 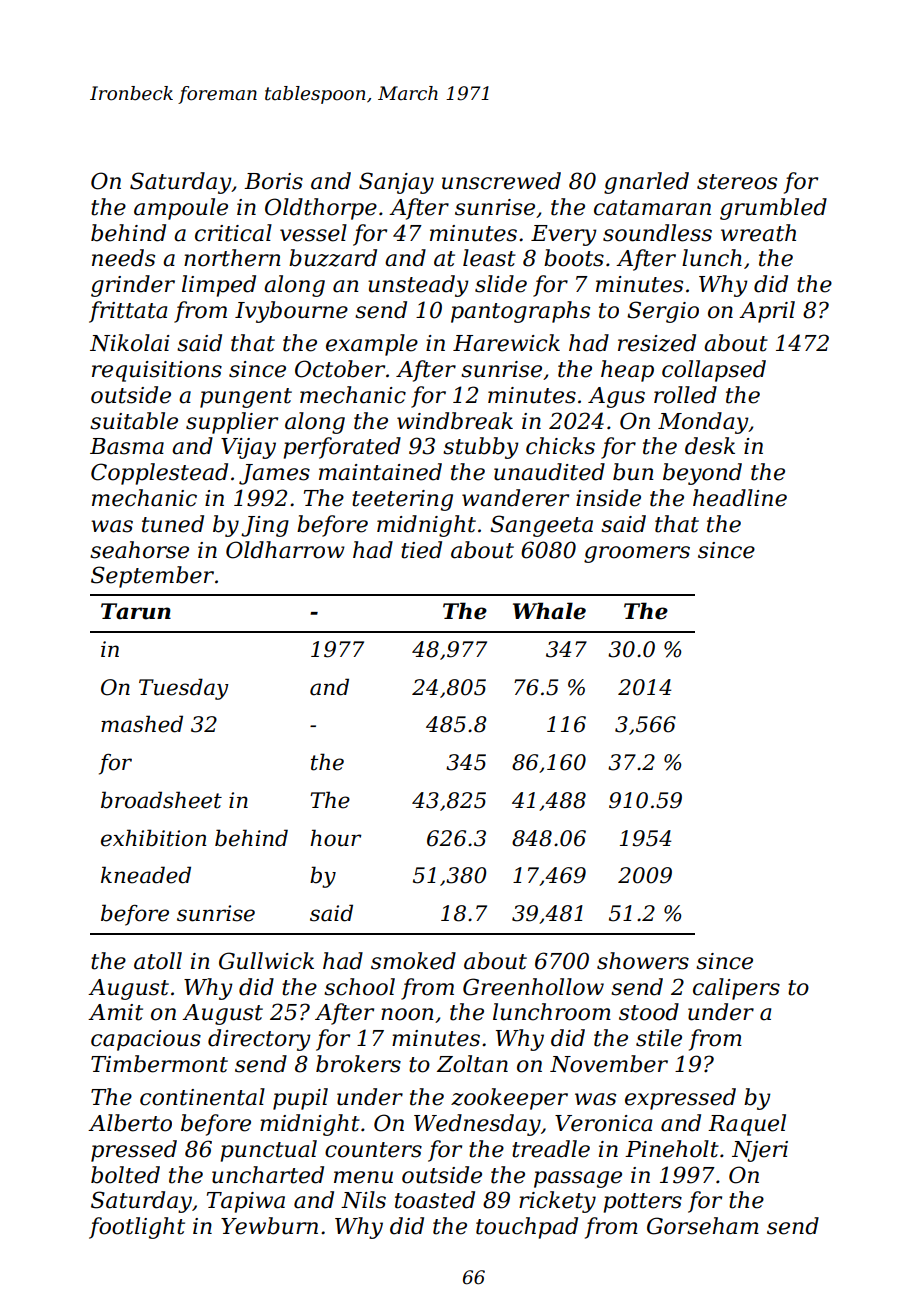 What do you see at coordinates (549, 611) in the image?
I see `Whale` at bounding box center [549, 611].
